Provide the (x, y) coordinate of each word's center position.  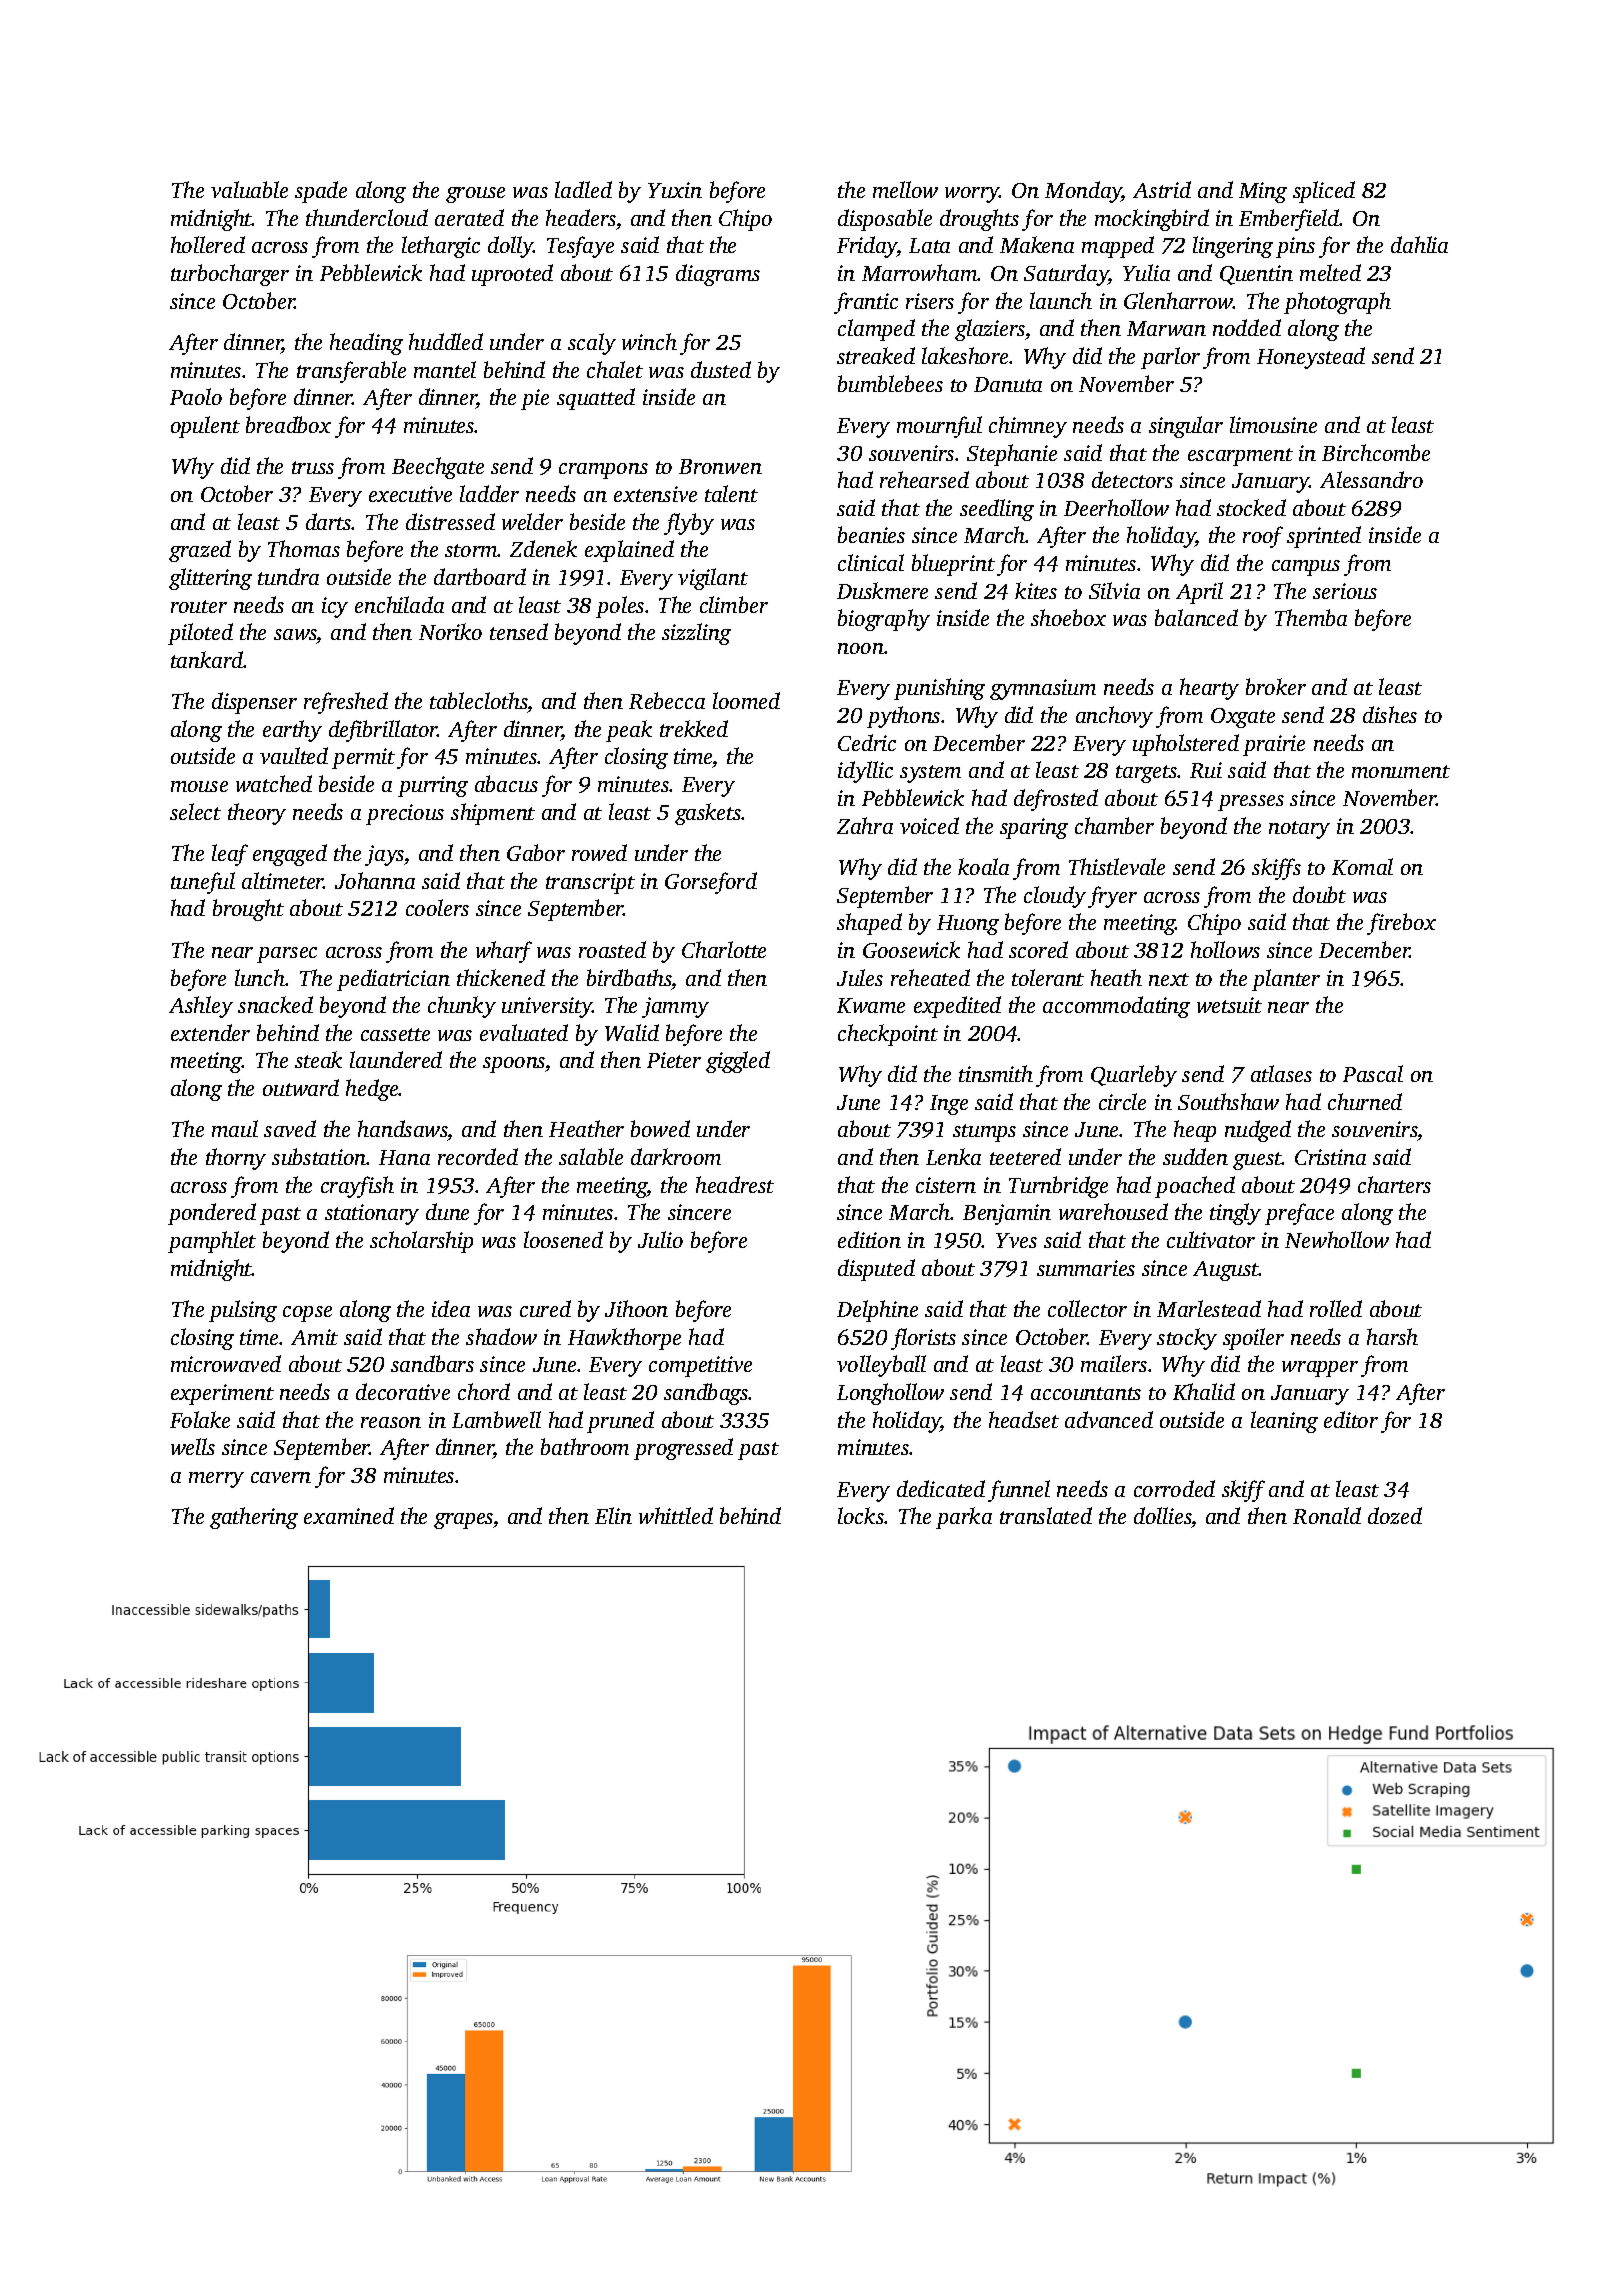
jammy (675, 1007)
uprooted (512, 275)
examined (349, 1515)
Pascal (1373, 1073)
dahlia (1419, 244)
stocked (1251, 507)
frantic (866, 303)
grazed (200, 551)
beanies (871, 534)
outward (301, 1087)
